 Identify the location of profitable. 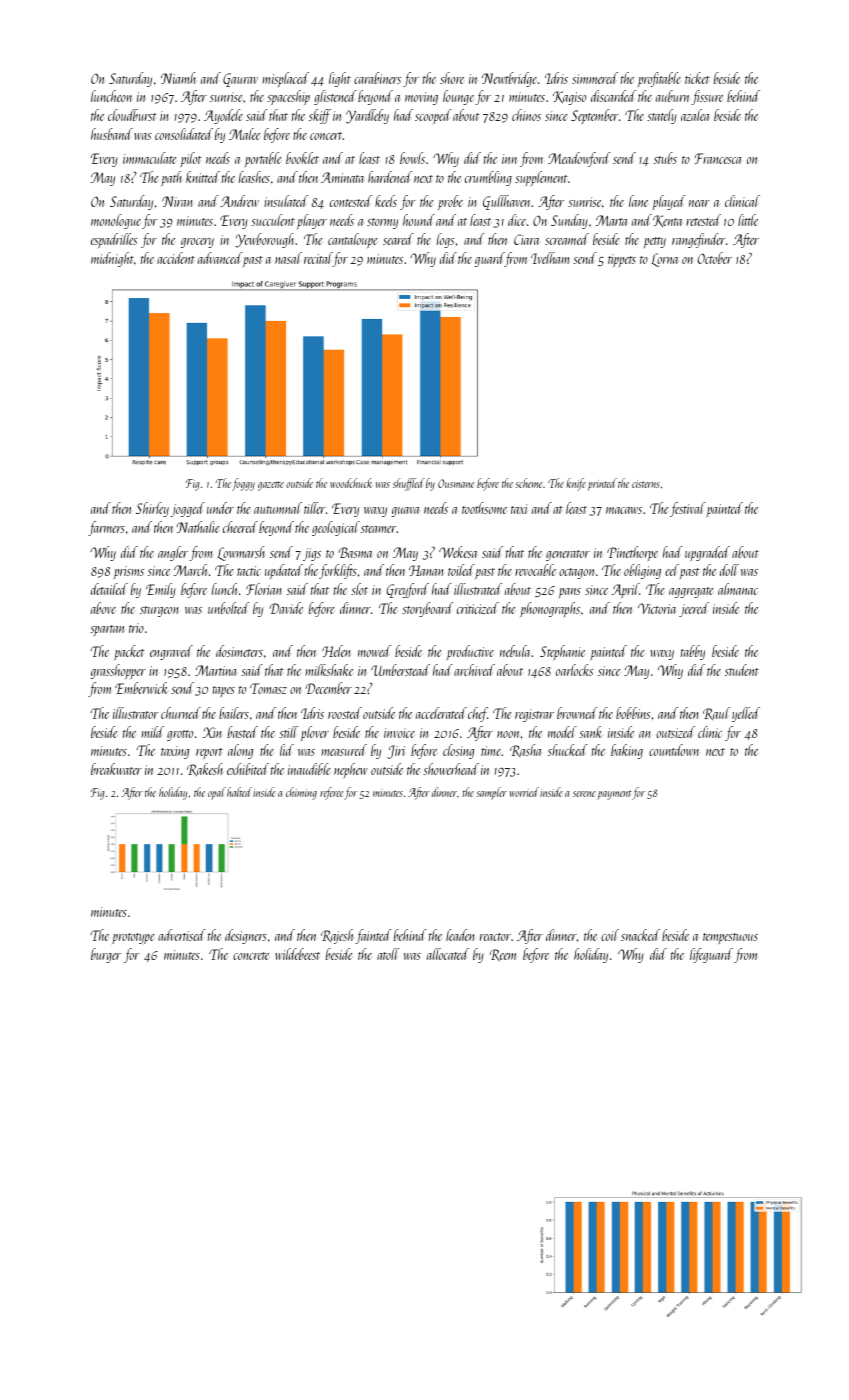
(659, 79).
